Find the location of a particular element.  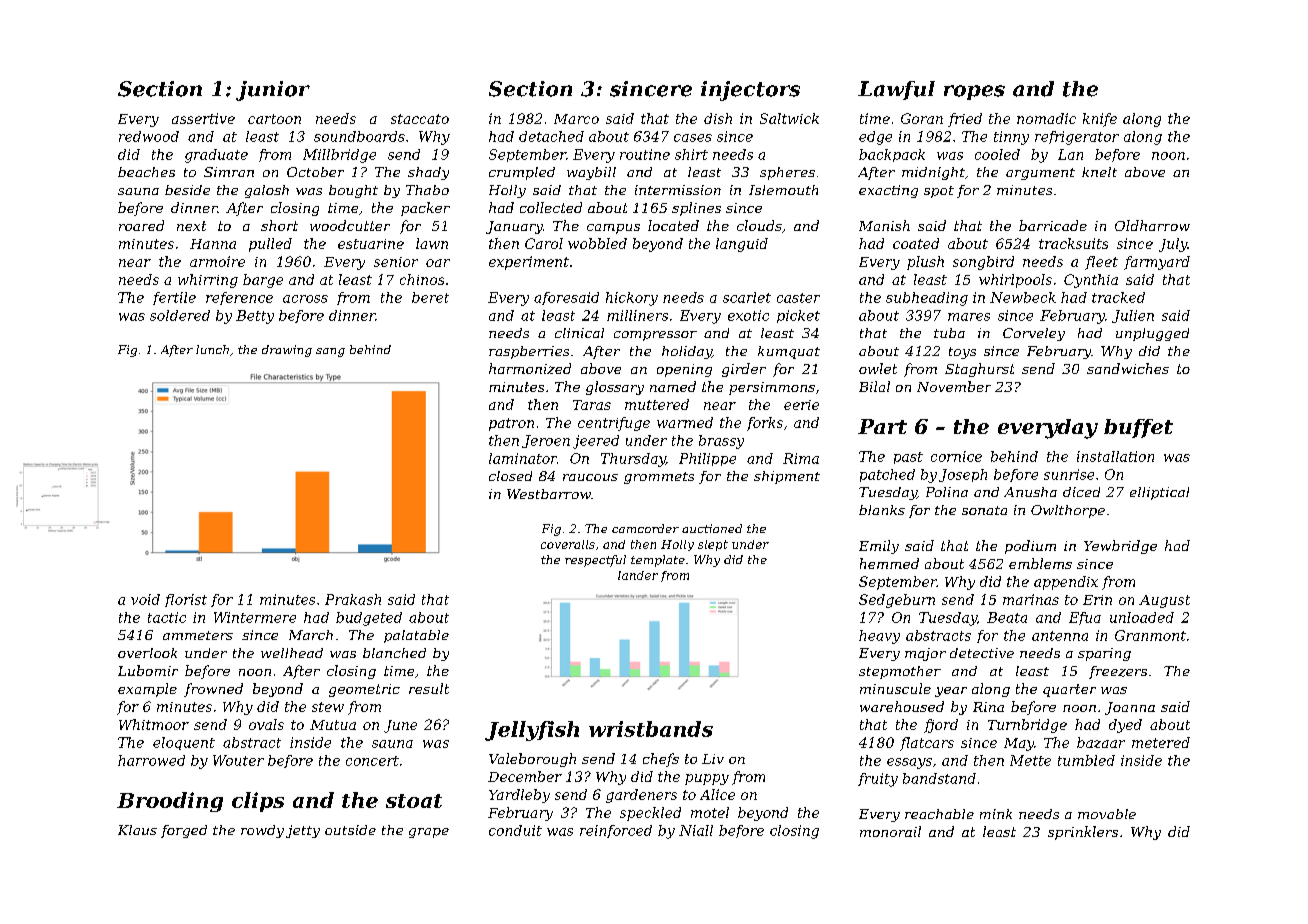

kumquat is located at coordinates (789, 352).
